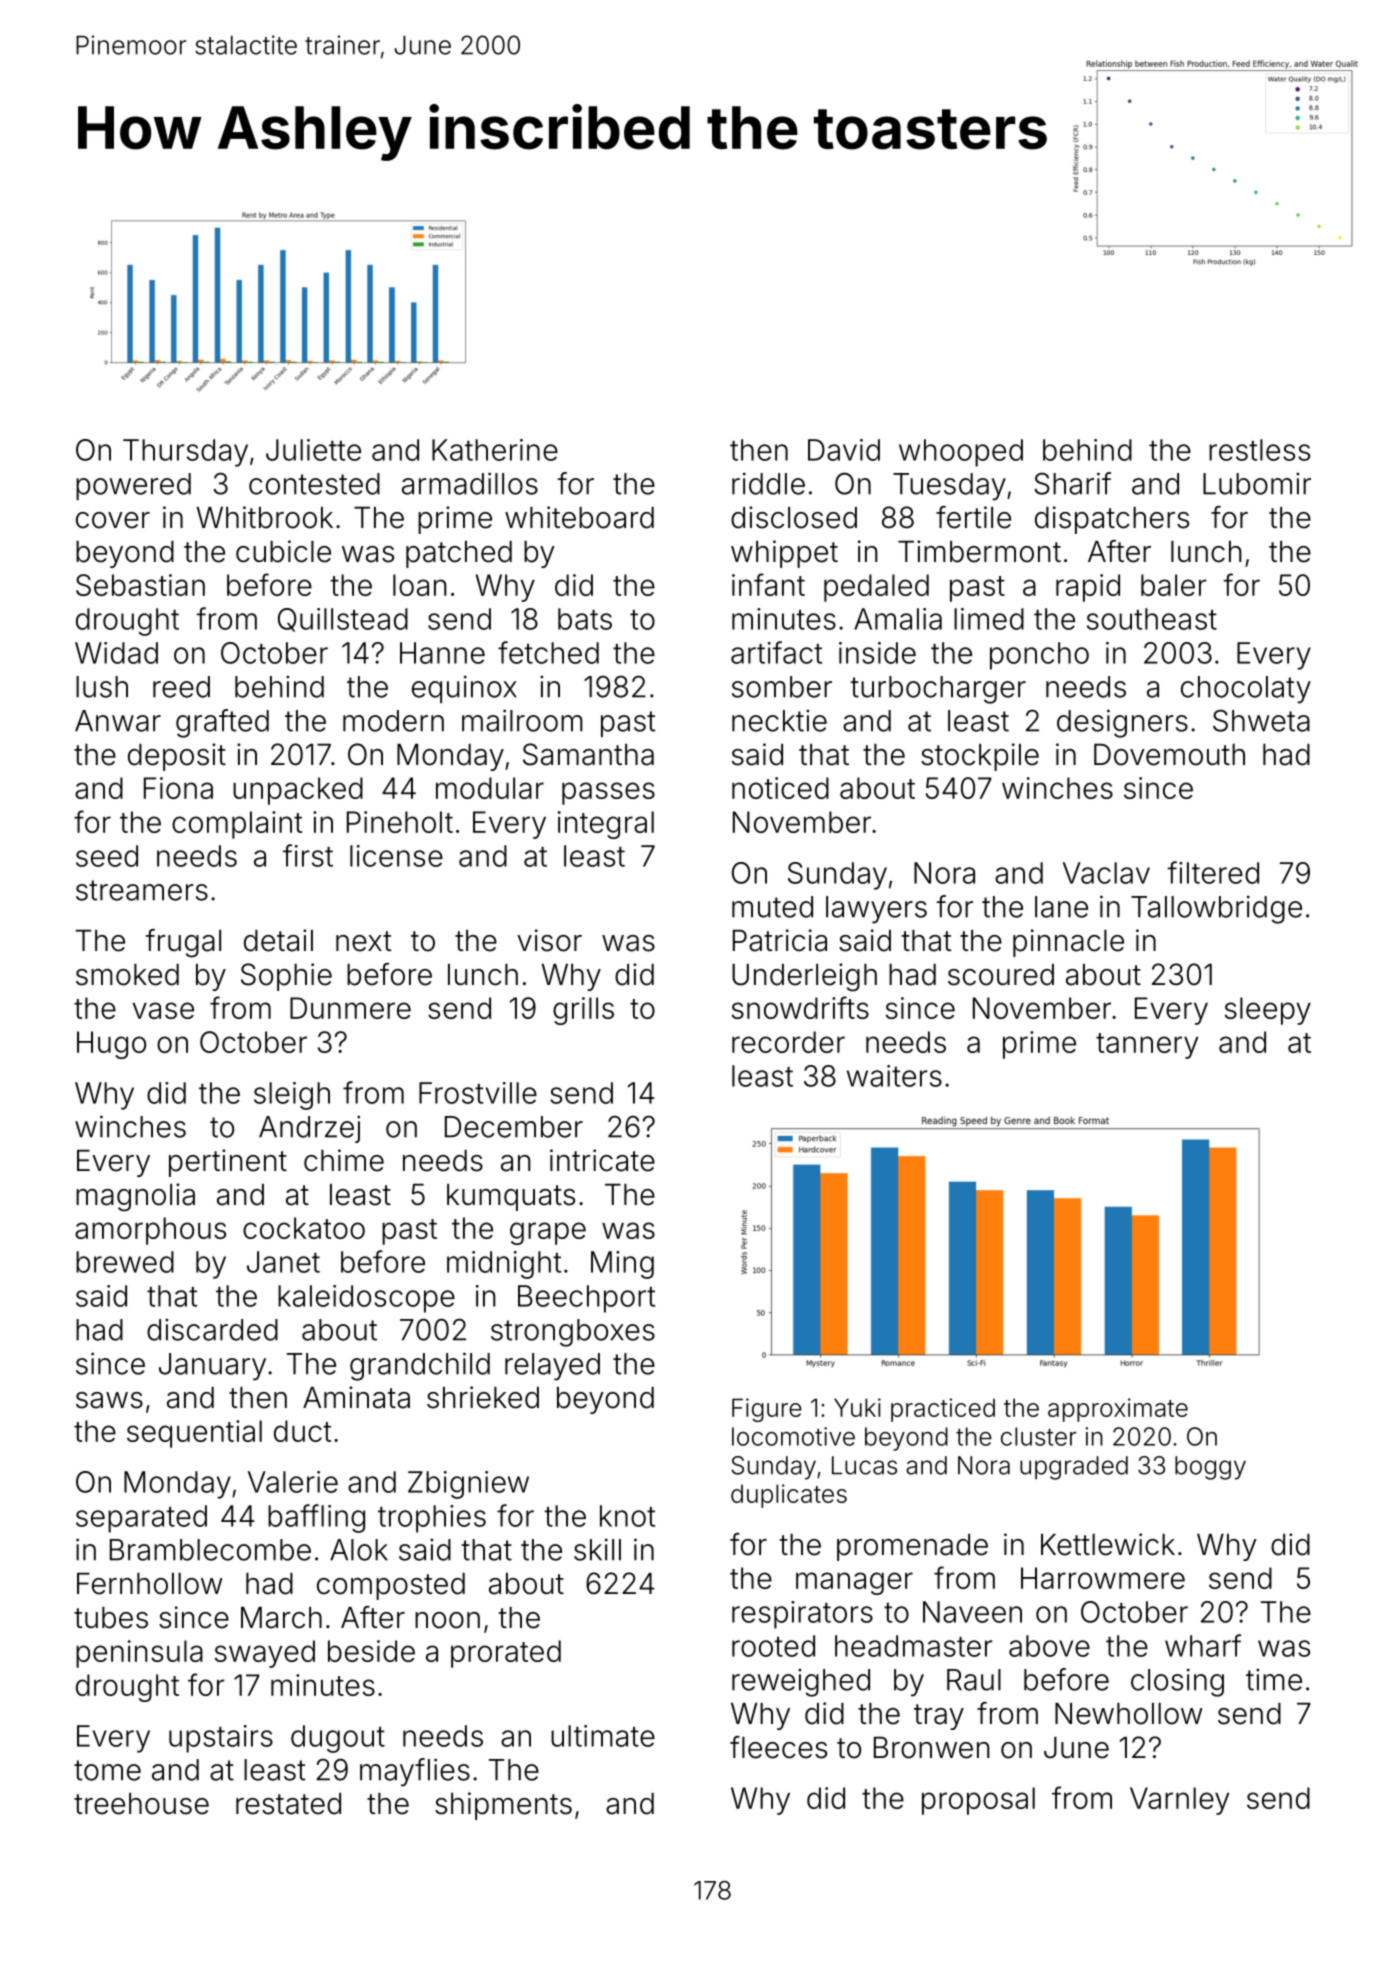 The height and width of the page is (1969, 1386). What do you see at coordinates (141, 1804) in the page?
I see `treehouse` at bounding box center [141, 1804].
